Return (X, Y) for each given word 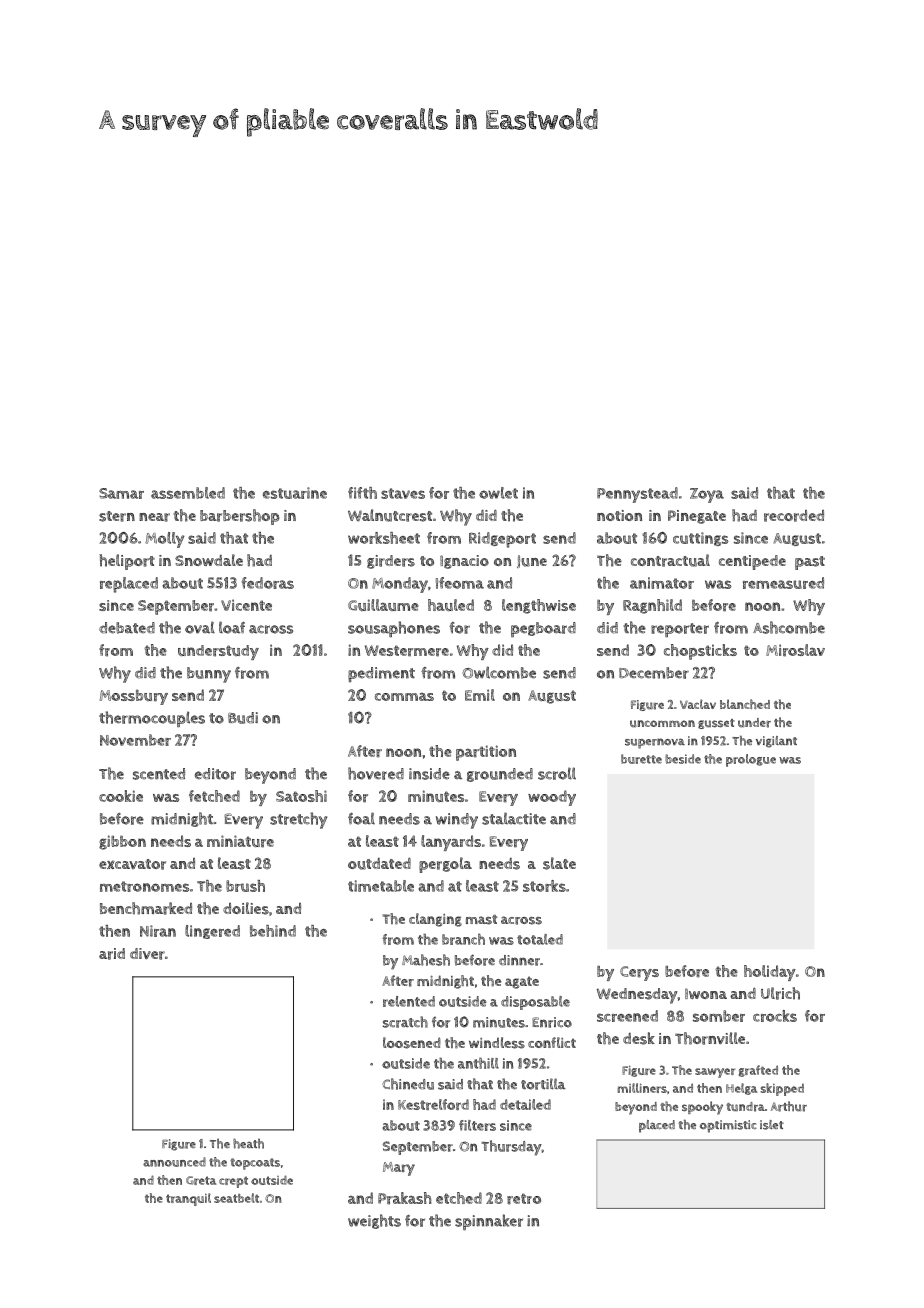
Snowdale (209, 560)
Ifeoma (460, 583)
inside (429, 774)
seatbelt (236, 1198)
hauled (451, 605)
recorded (794, 516)
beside (683, 759)
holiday (770, 973)
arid (112, 954)
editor (215, 774)
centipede (752, 562)
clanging (435, 920)
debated (127, 628)
